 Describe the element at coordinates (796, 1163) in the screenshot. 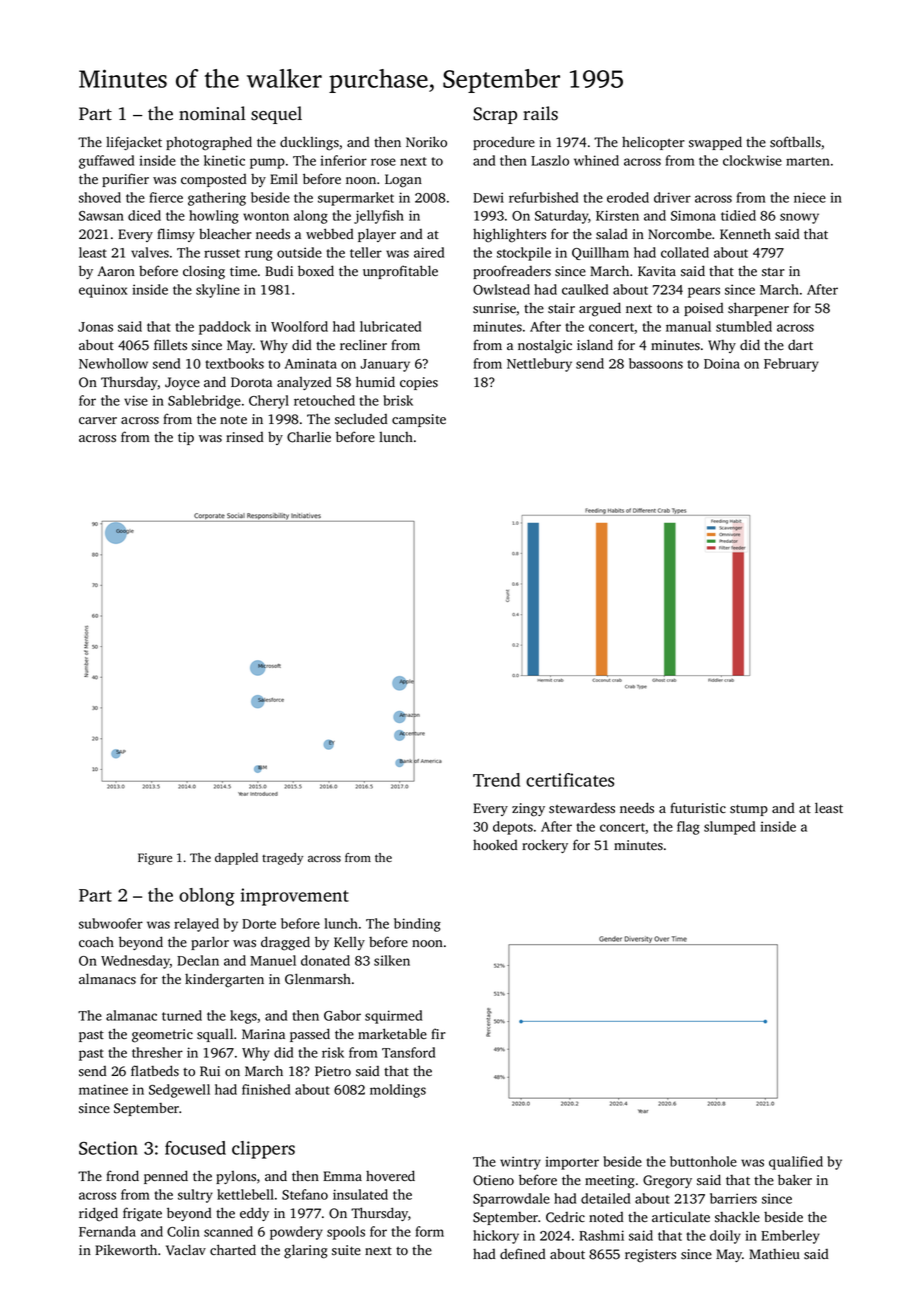

I see `qualified` at that location.
